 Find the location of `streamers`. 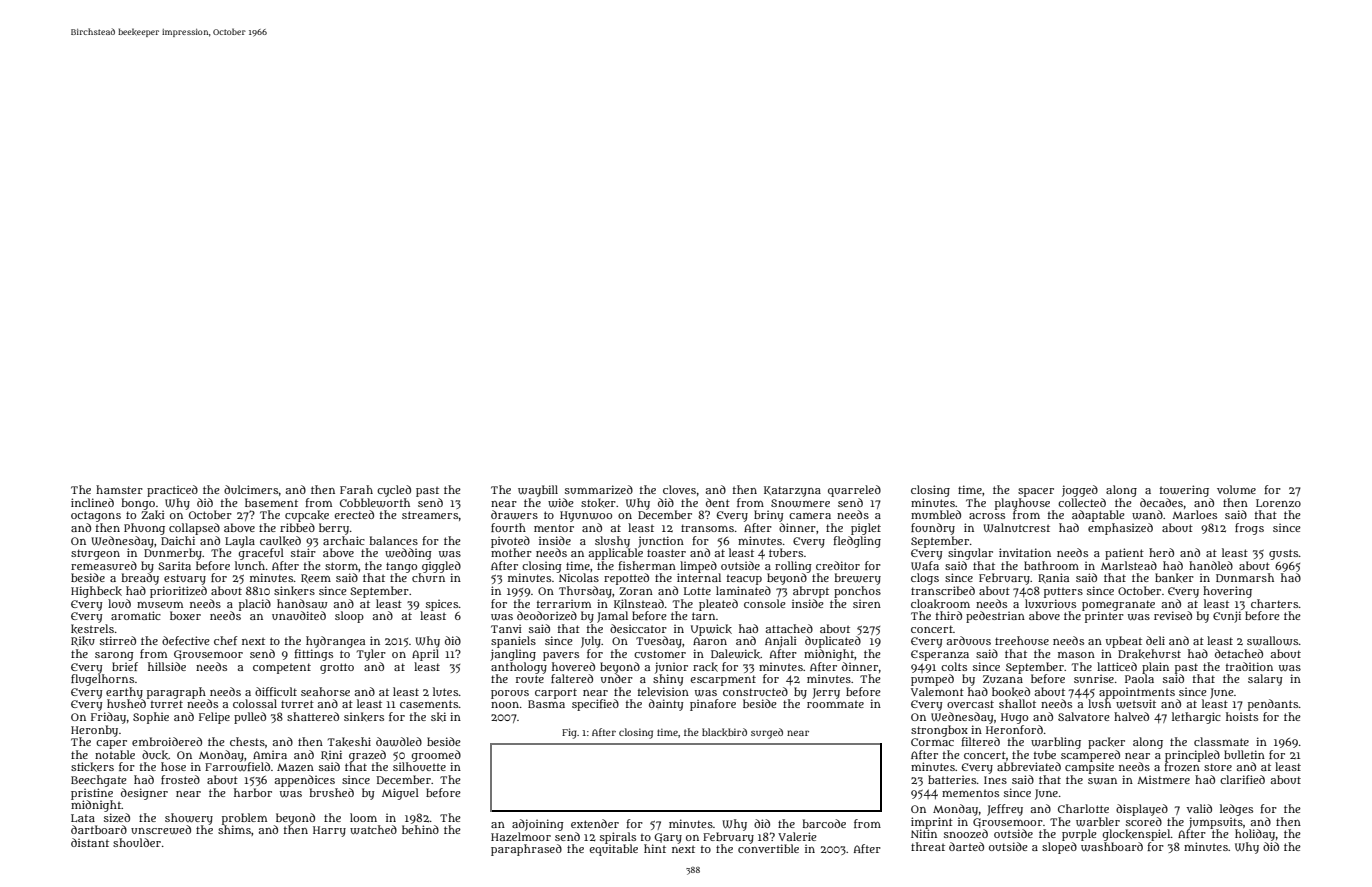

streamers is located at coordinates (430, 515).
